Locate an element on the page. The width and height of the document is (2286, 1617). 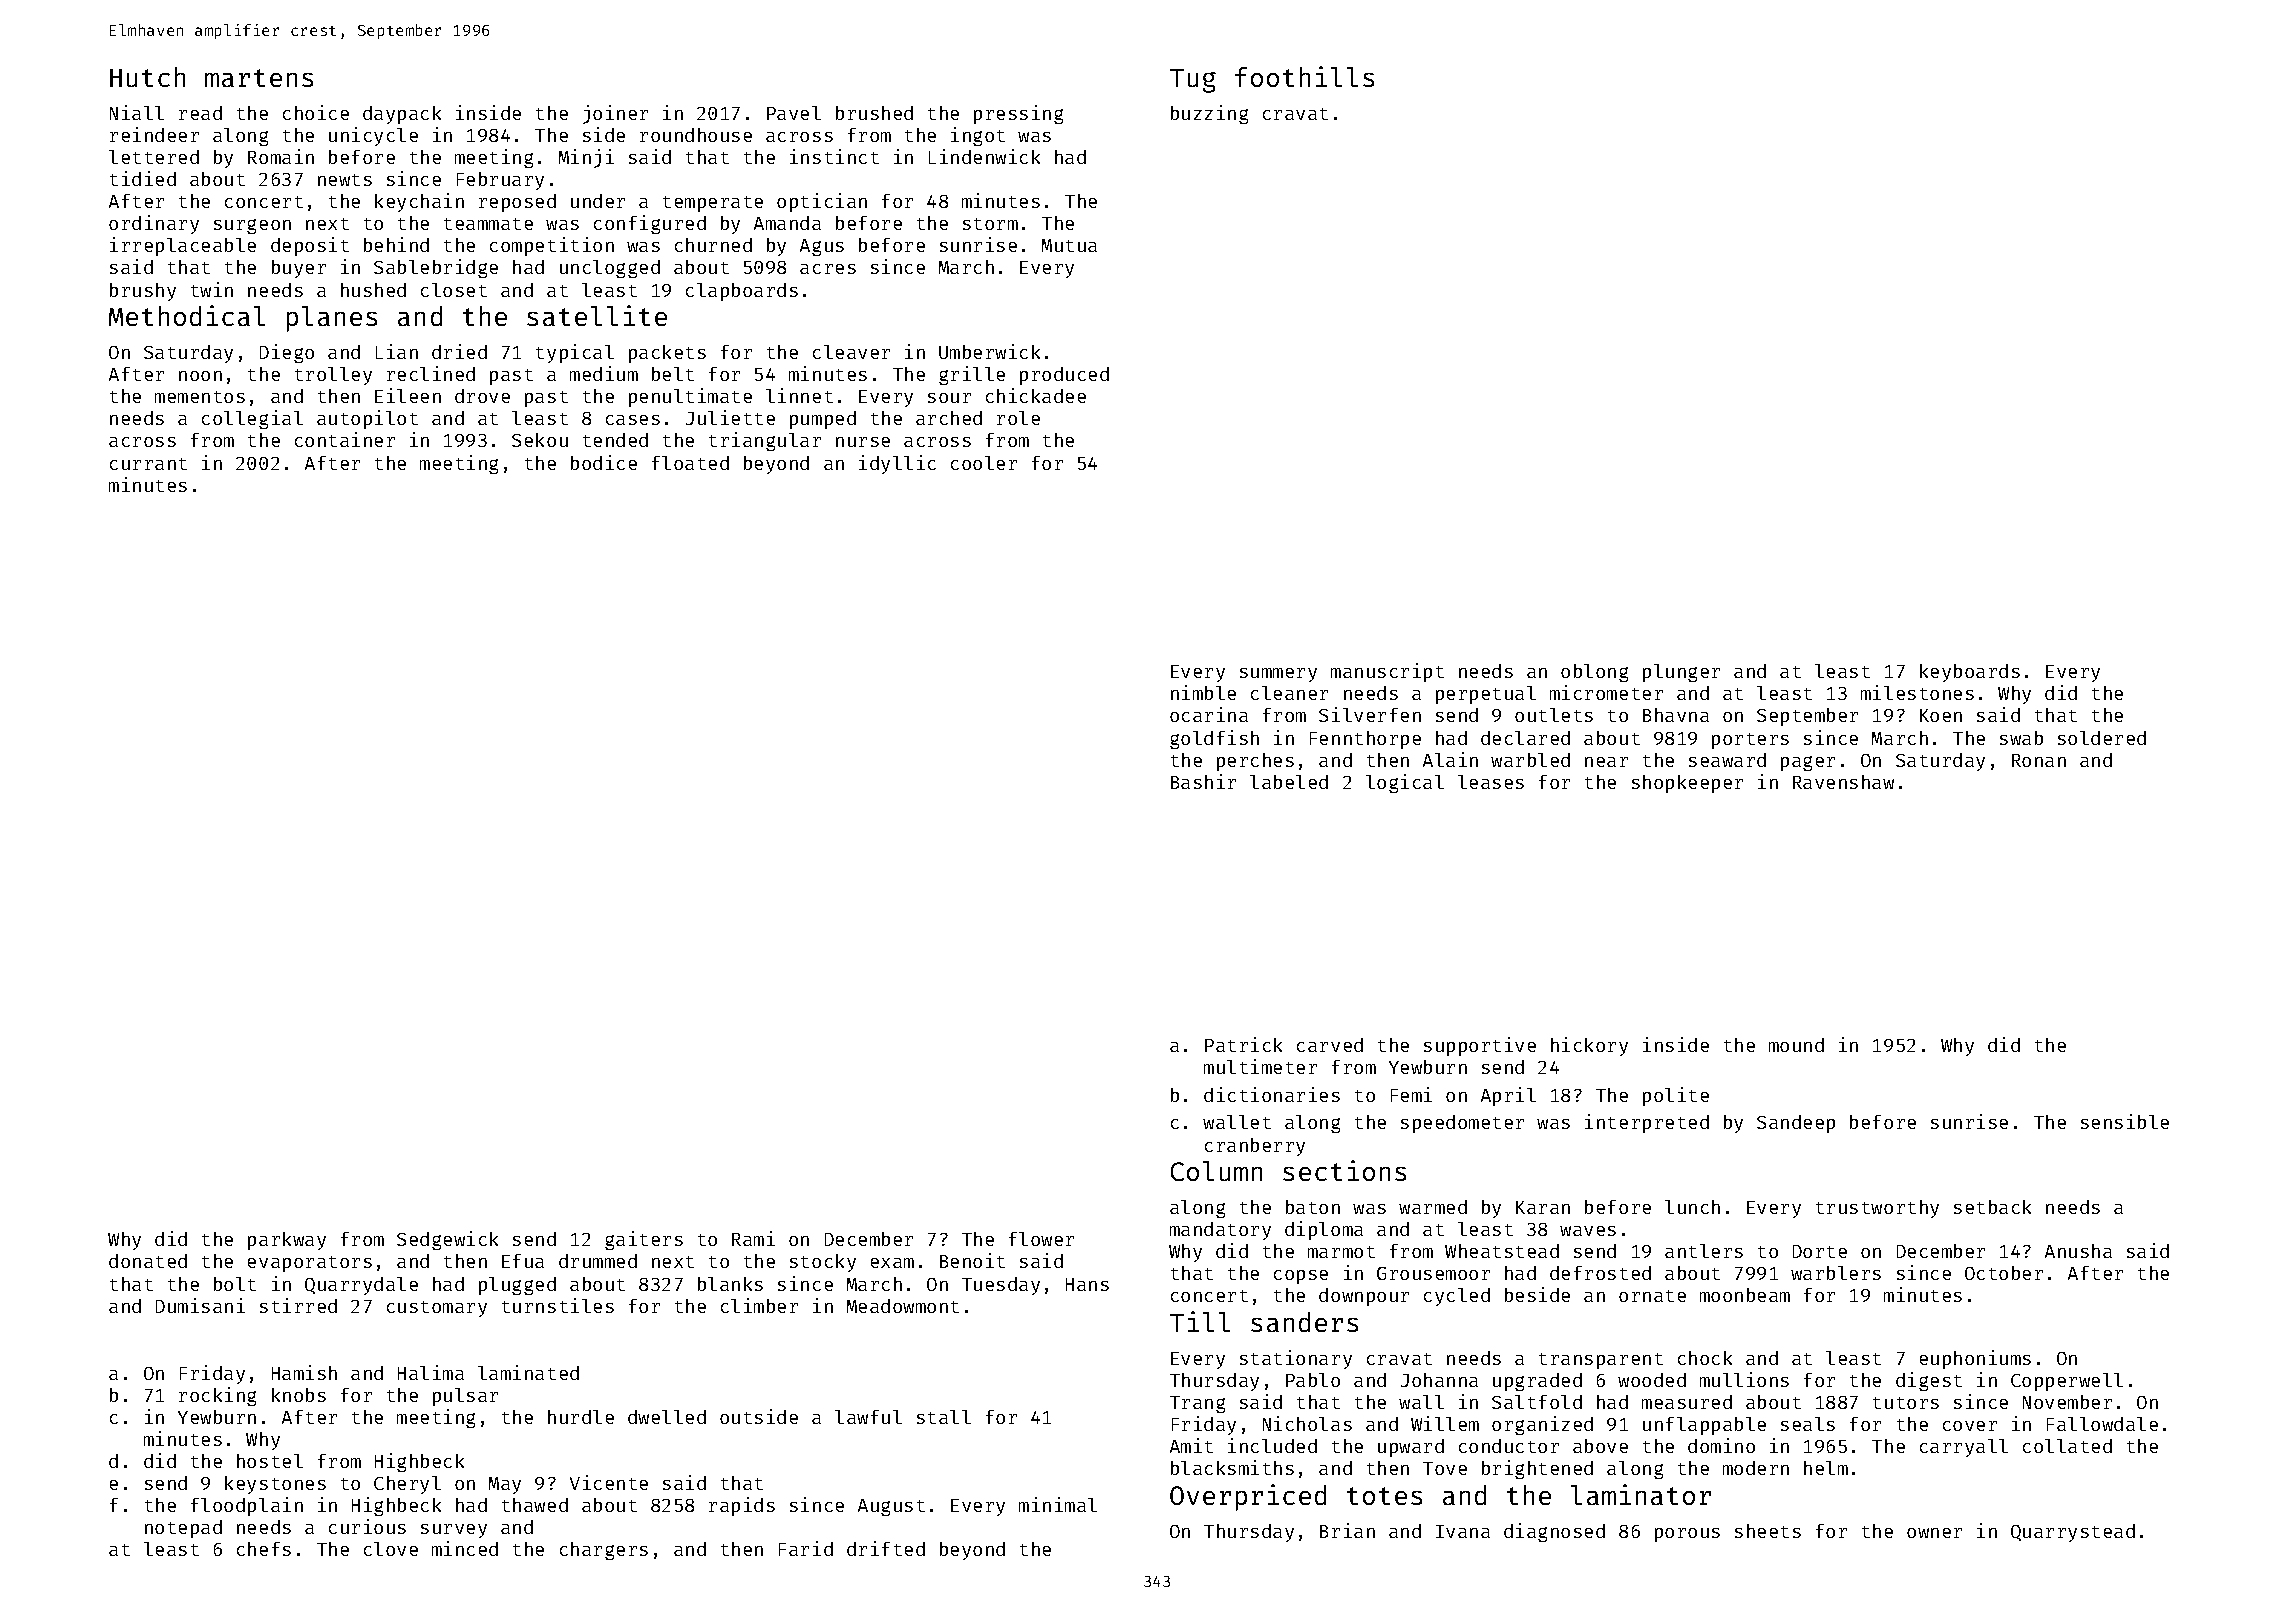
drifted is located at coordinates (886, 1548).
